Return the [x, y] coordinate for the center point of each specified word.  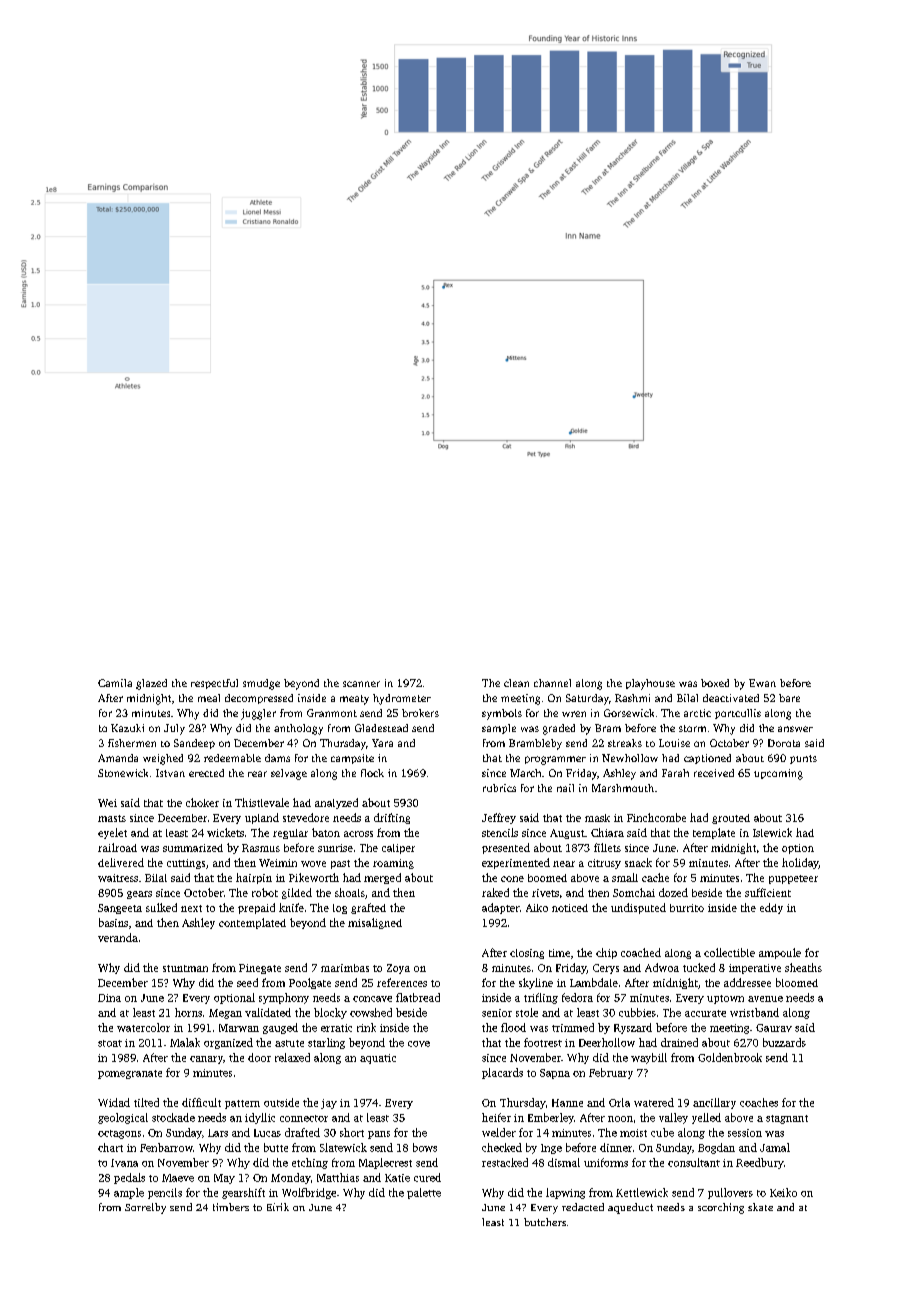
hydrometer [402, 699]
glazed [151, 684]
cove [419, 1044]
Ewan [762, 683]
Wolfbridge [309, 1193]
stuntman [185, 968]
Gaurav [774, 1028]
